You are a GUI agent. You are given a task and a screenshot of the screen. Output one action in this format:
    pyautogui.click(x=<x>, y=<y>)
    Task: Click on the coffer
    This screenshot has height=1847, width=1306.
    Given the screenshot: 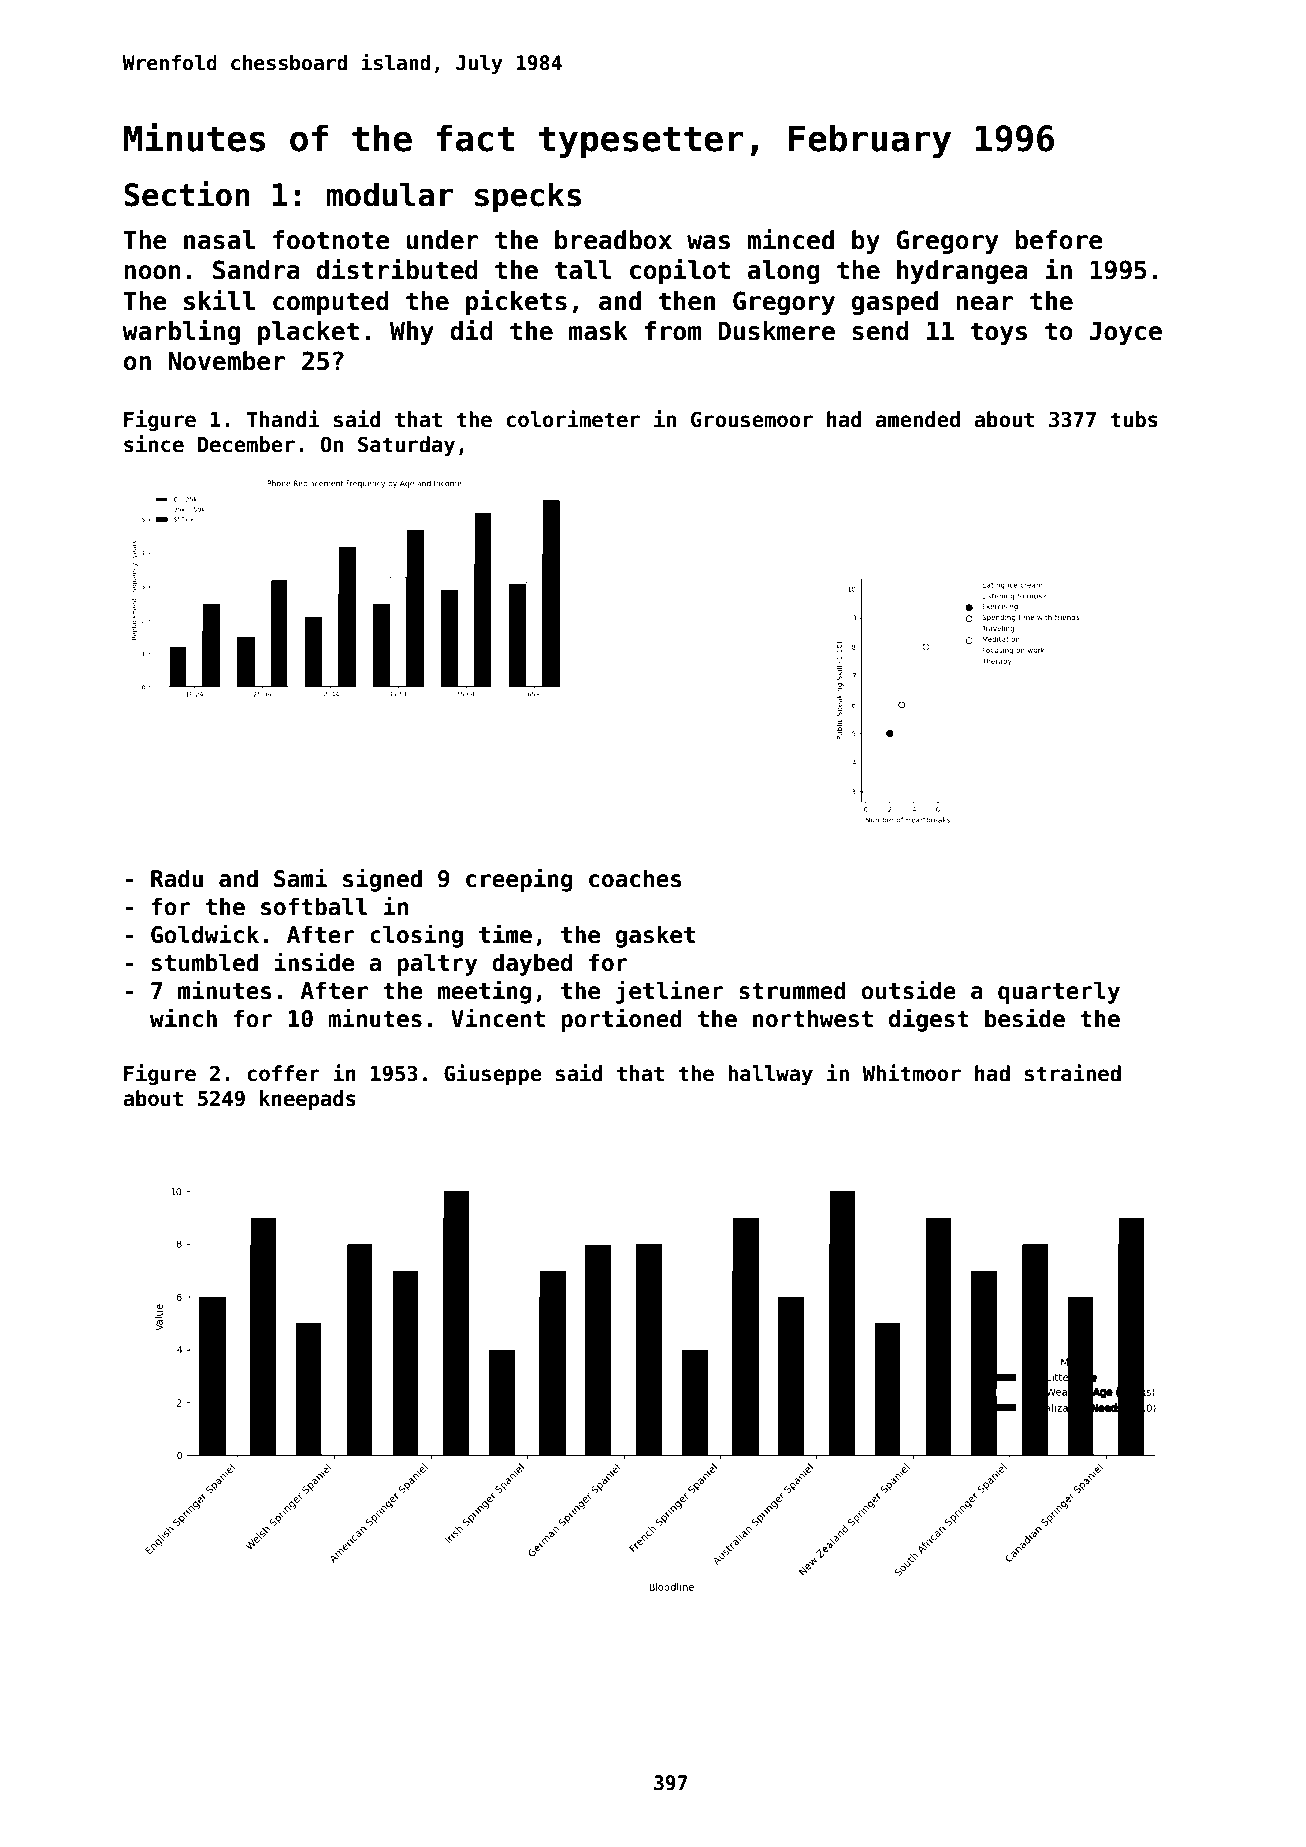 What is the action you would take?
    pyautogui.click(x=283, y=1073)
